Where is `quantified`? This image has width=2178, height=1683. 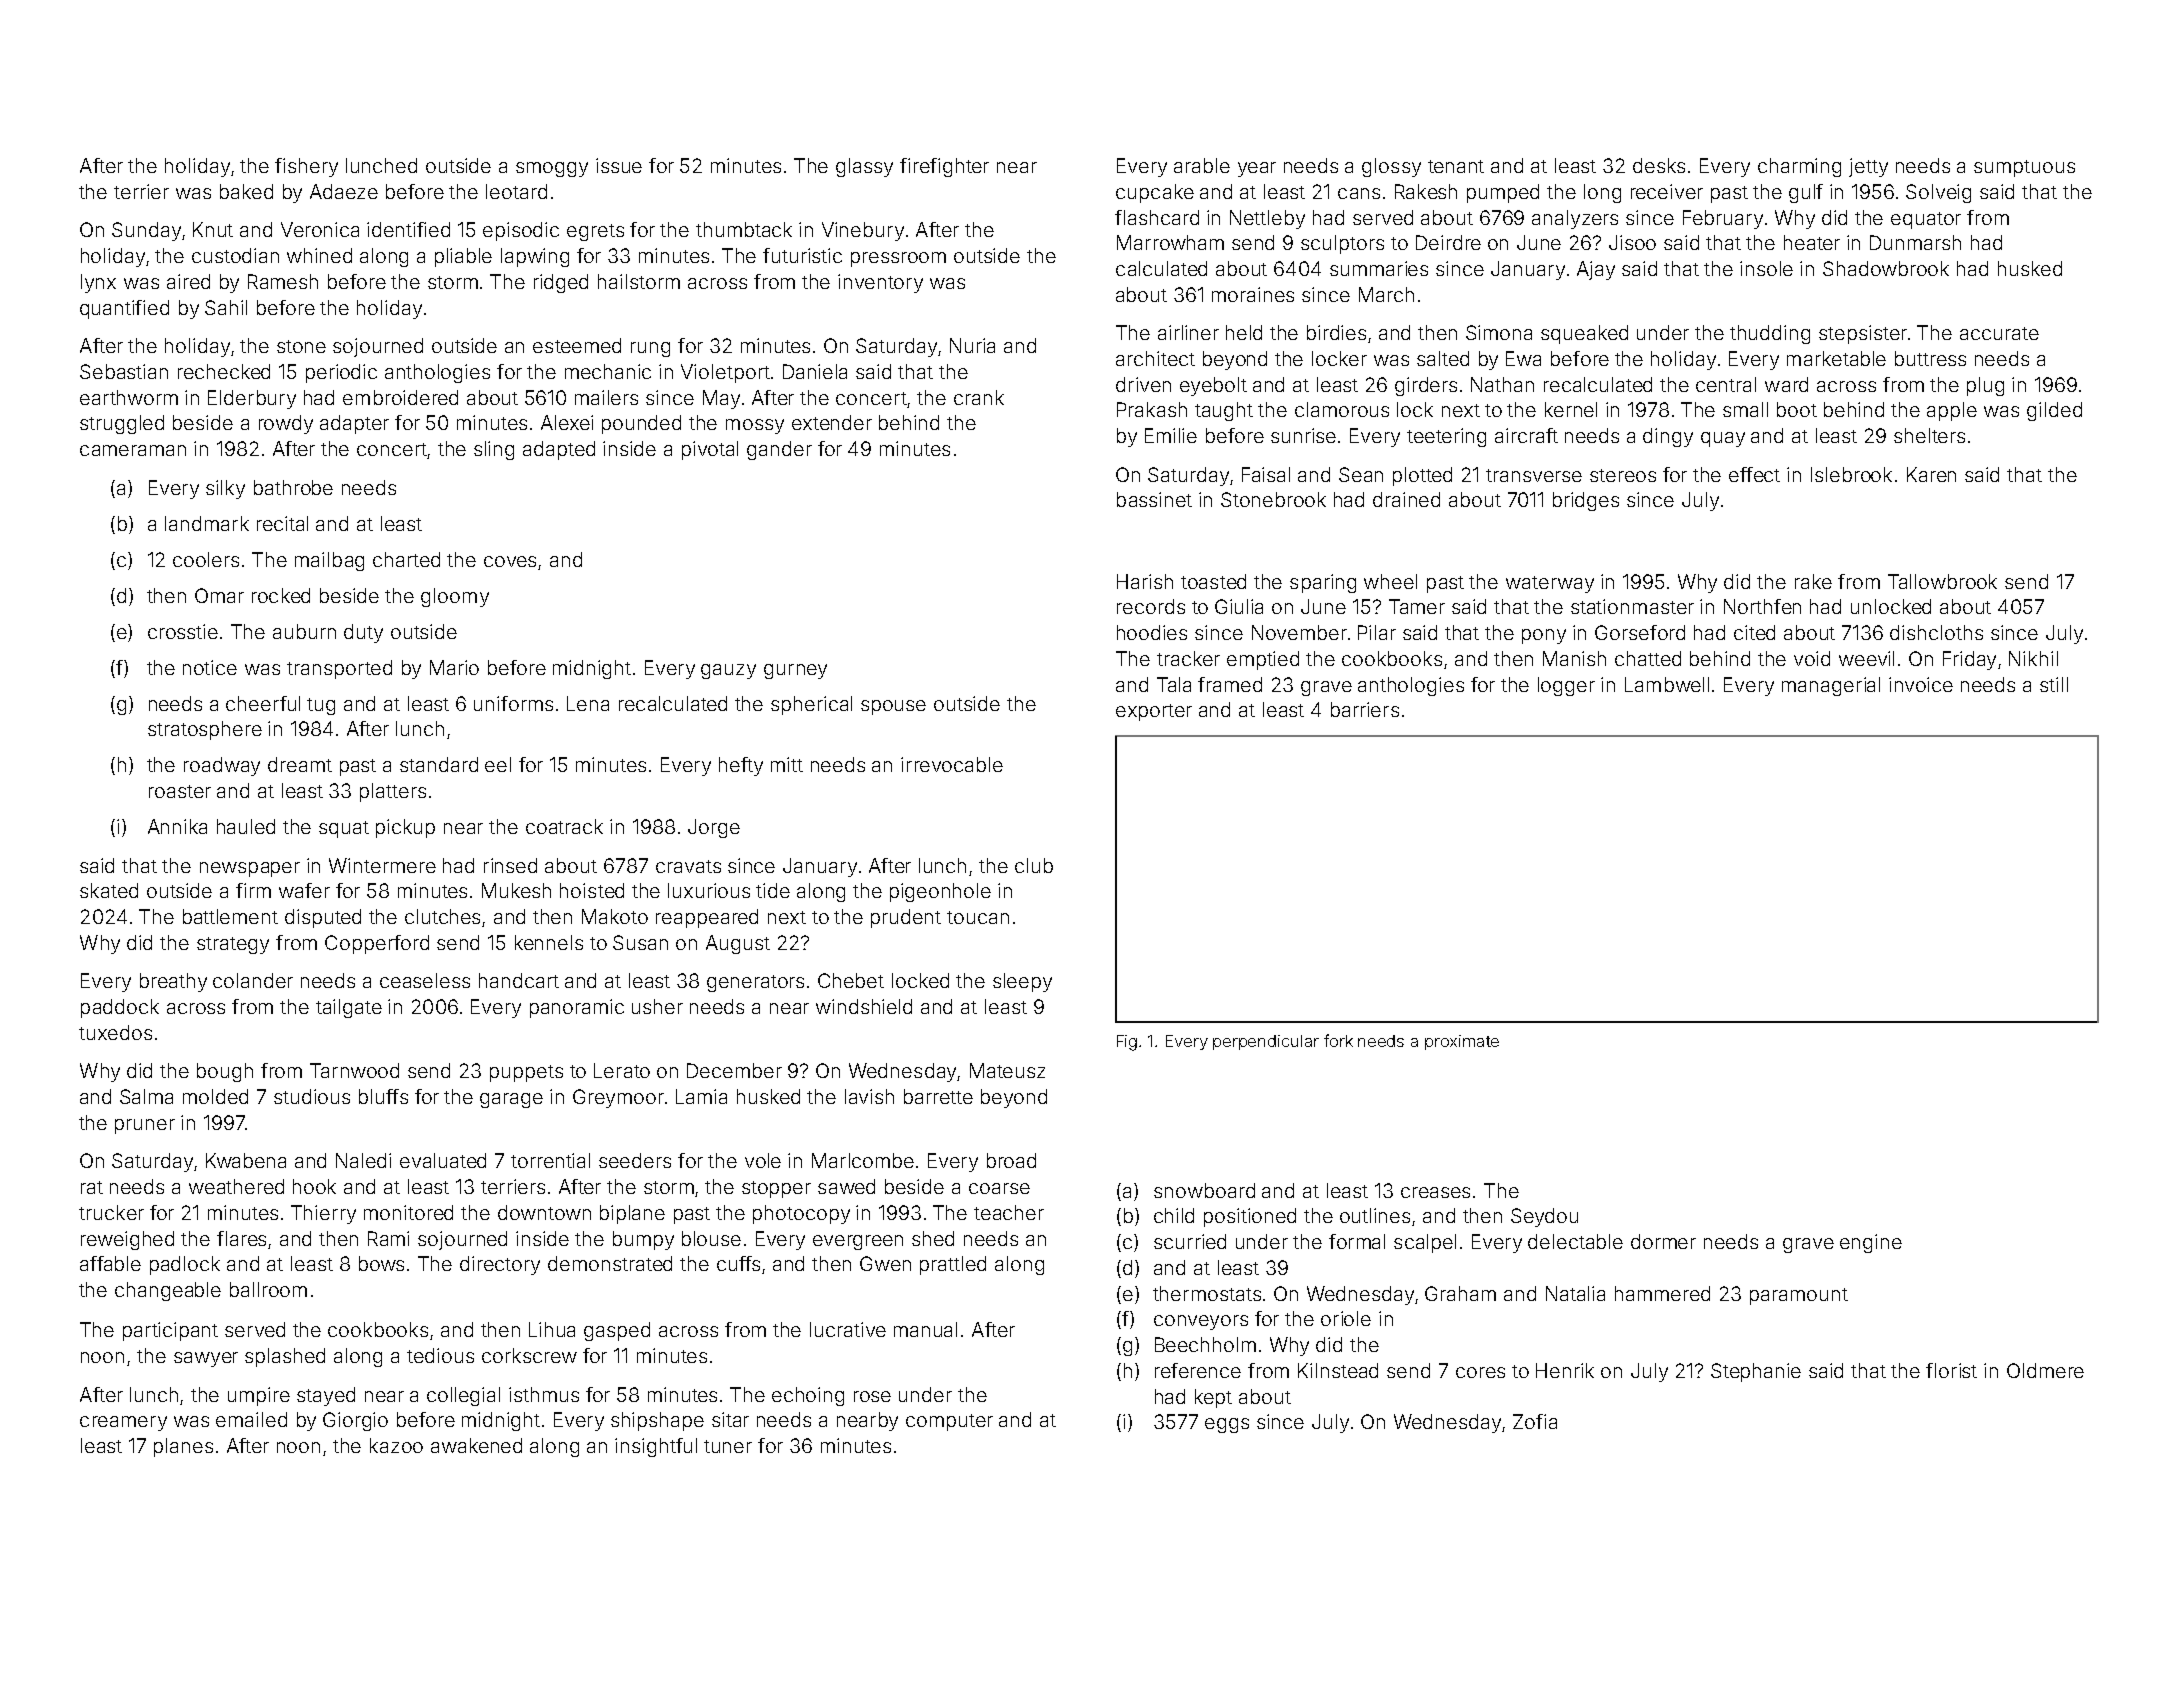 quantified is located at coordinates (124, 309).
